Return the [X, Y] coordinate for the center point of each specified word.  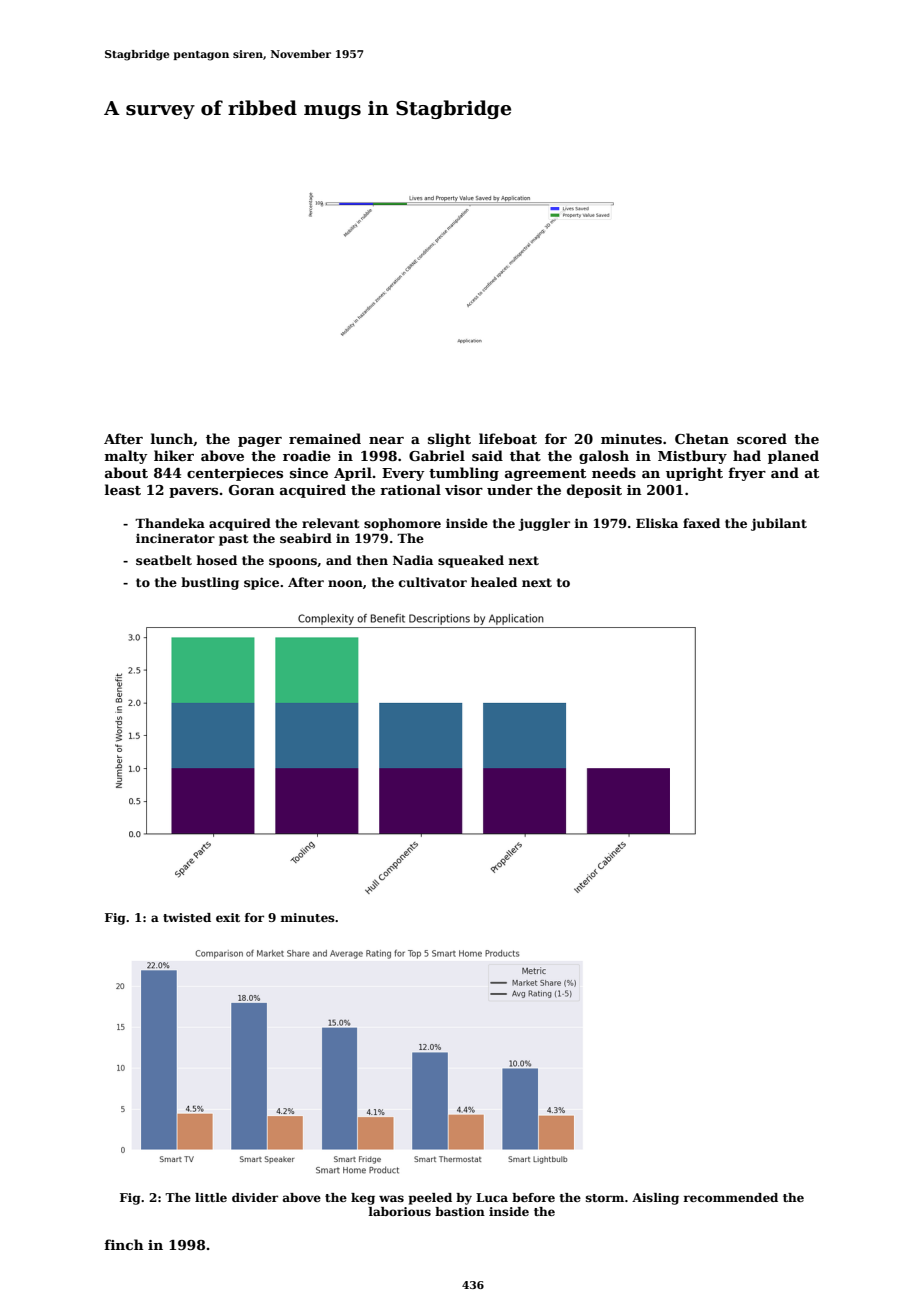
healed [494, 582]
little [211, 1197]
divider [255, 1197]
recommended [730, 1197]
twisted [187, 917]
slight [449, 440]
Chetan [702, 438]
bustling [210, 583]
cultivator [433, 582]
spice [261, 583]
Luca [492, 1197]
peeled [430, 1199]
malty [126, 457]
